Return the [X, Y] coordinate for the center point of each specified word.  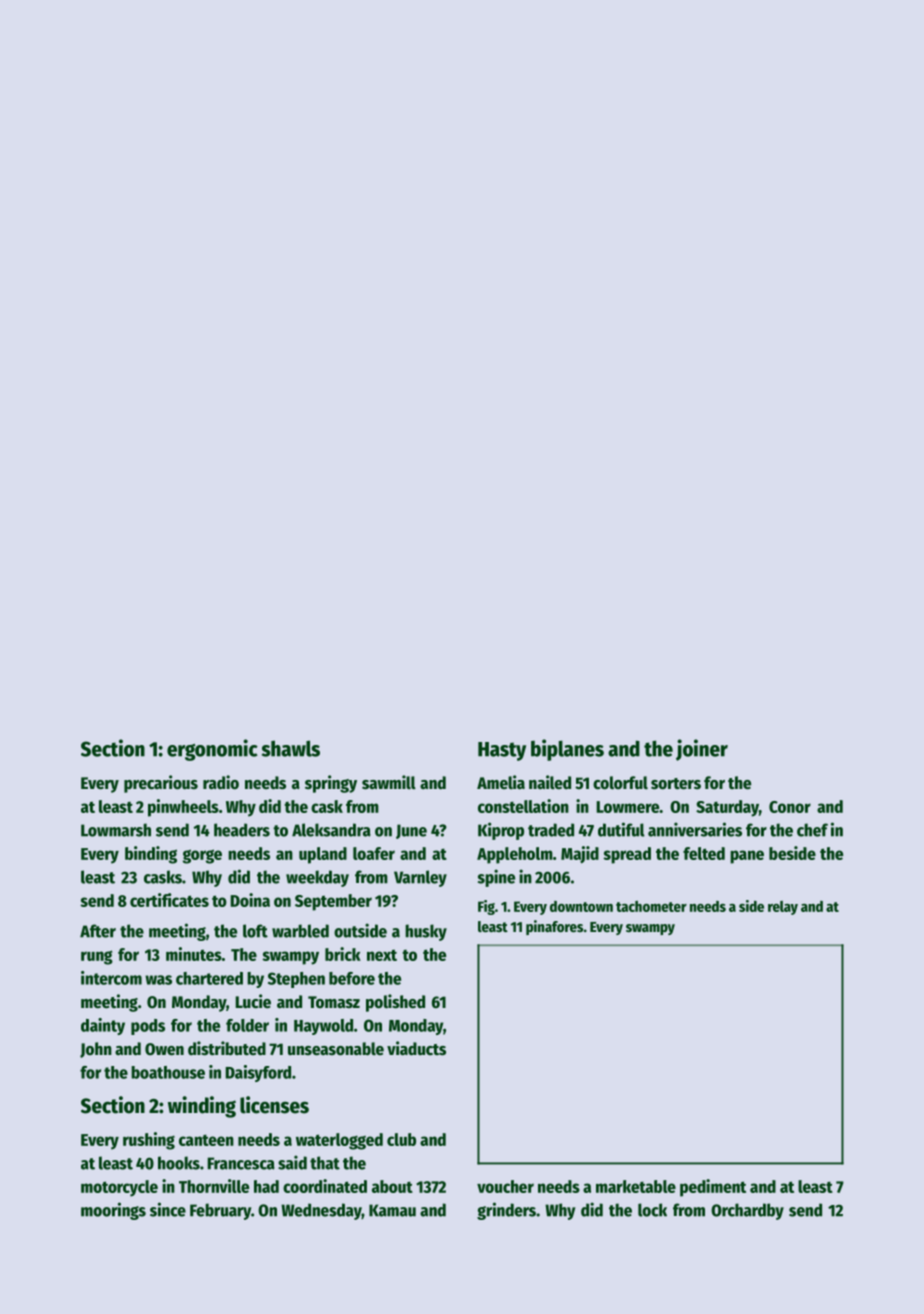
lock [652, 1210]
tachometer [651, 906]
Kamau [392, 1210]
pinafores [554, 927]
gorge [202, 856]
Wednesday [321, 1211]
